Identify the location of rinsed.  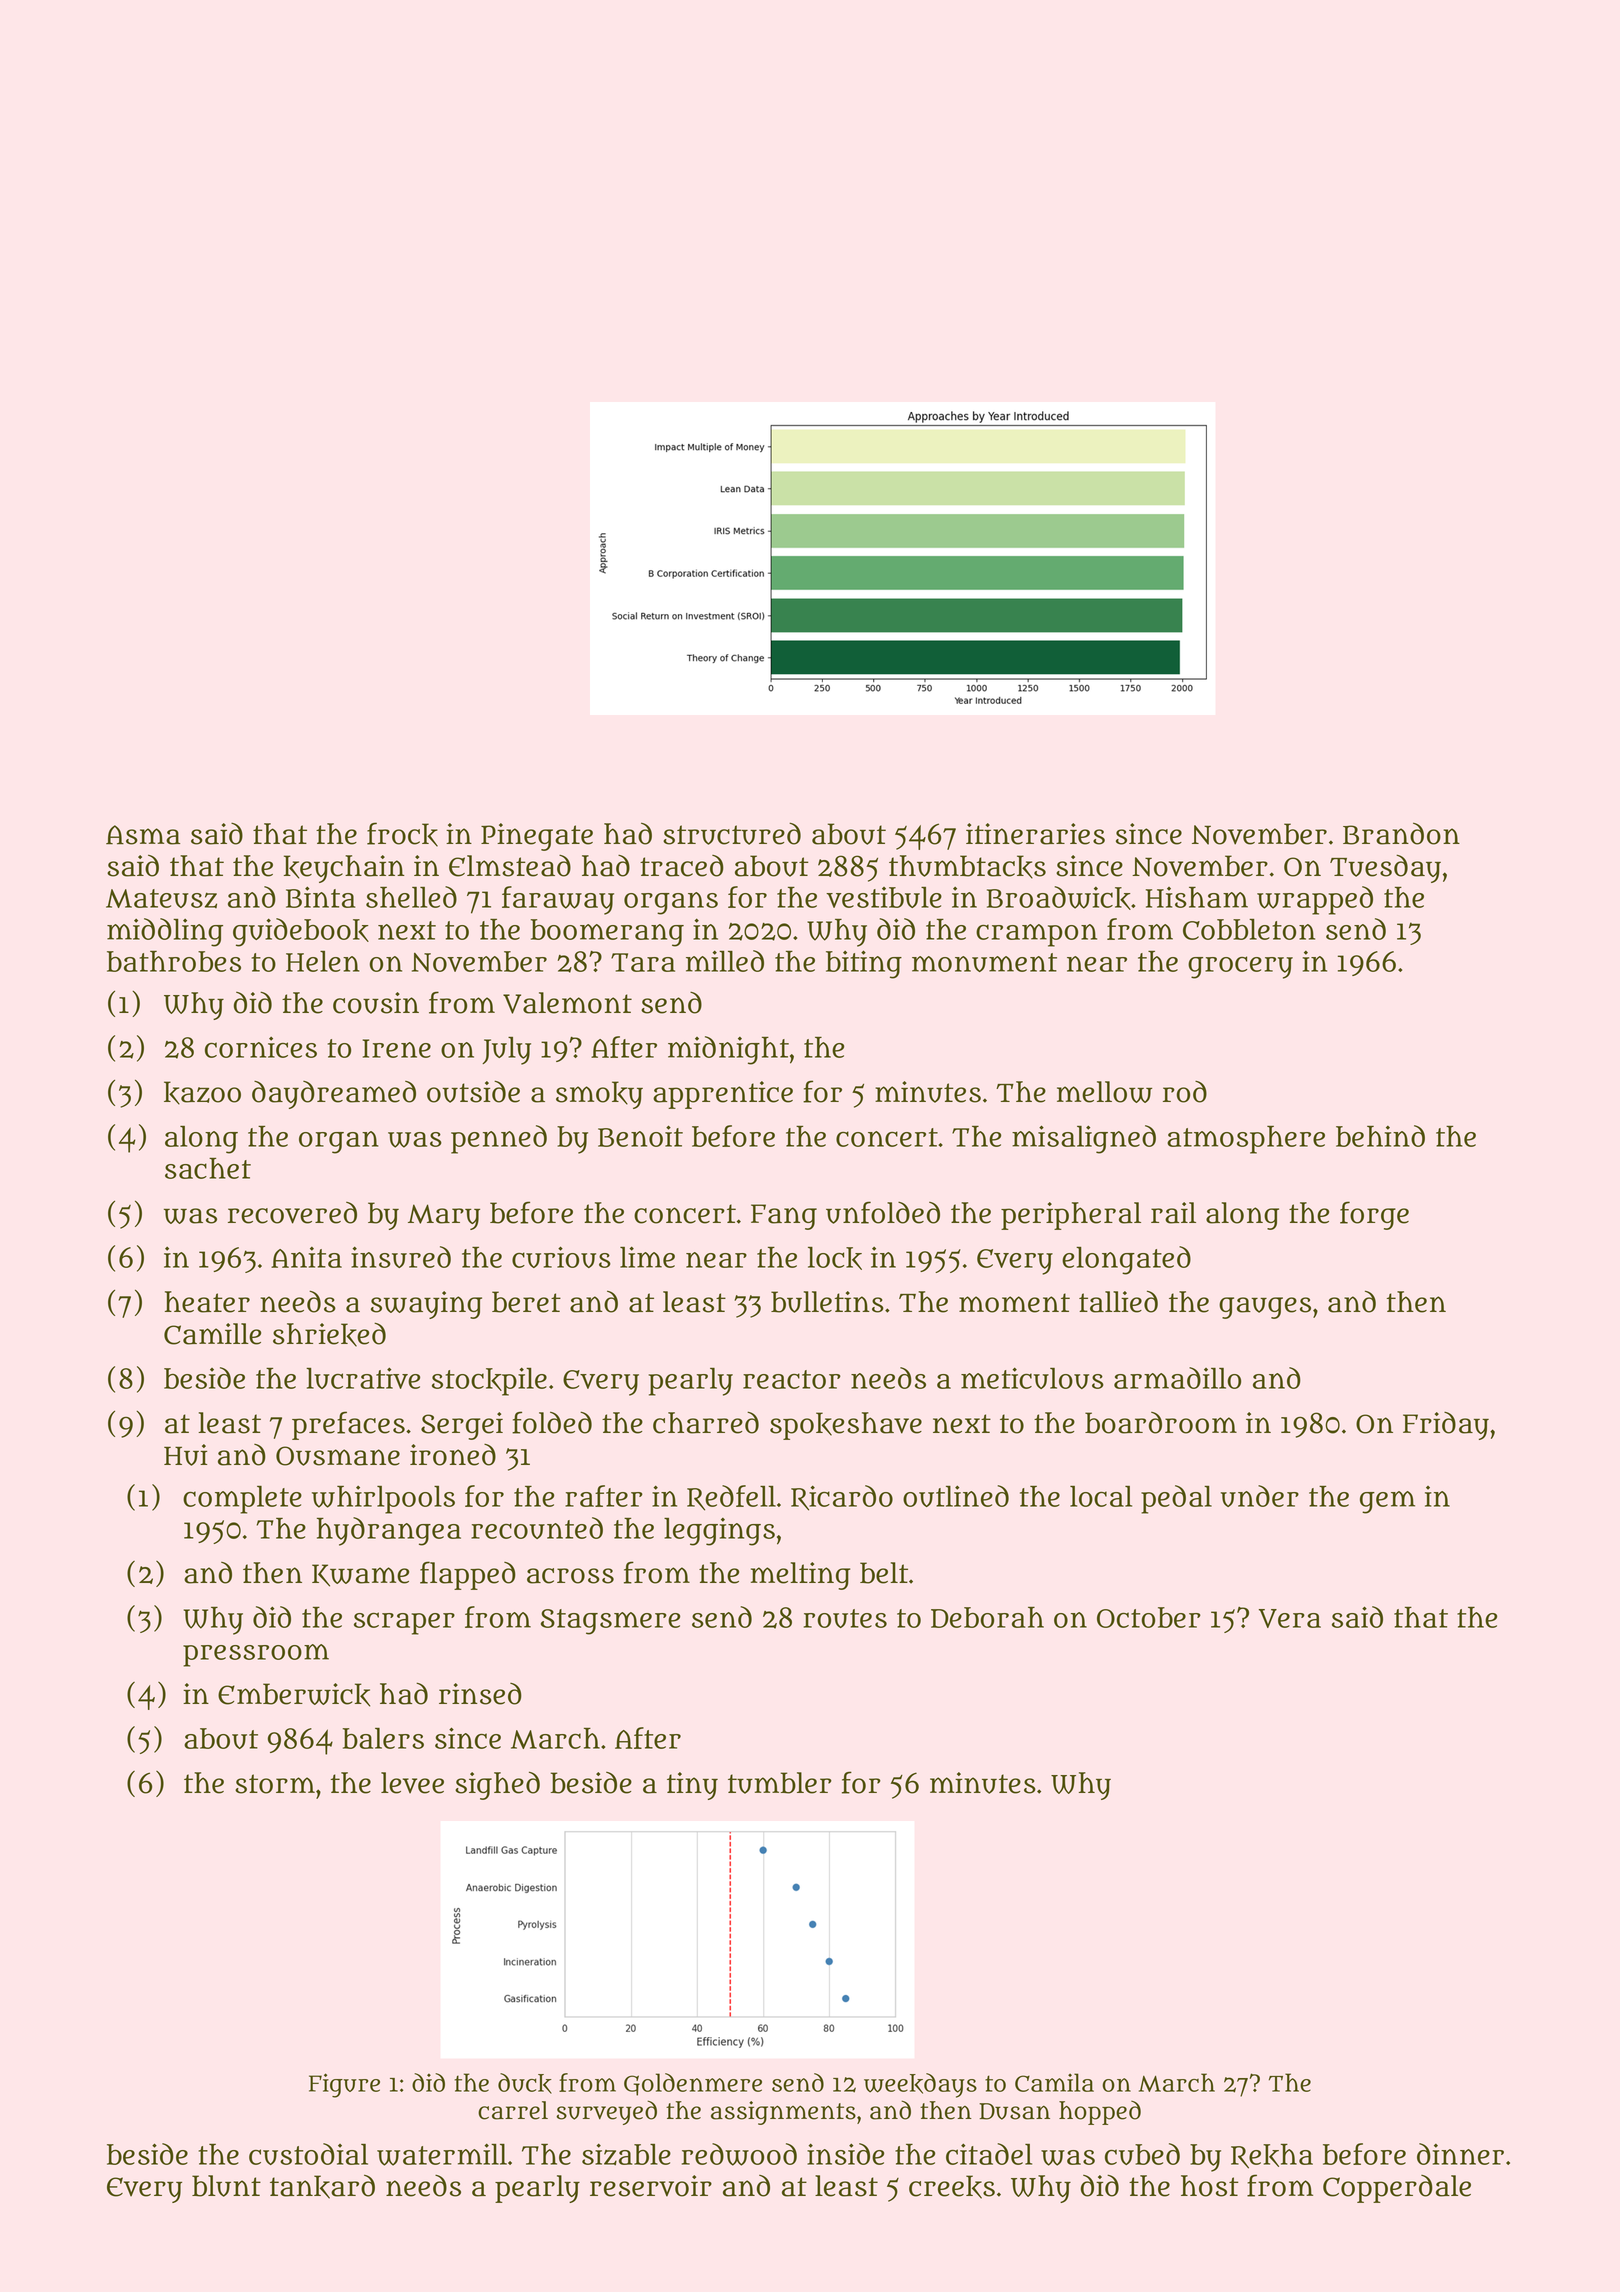
(480, 1694).
